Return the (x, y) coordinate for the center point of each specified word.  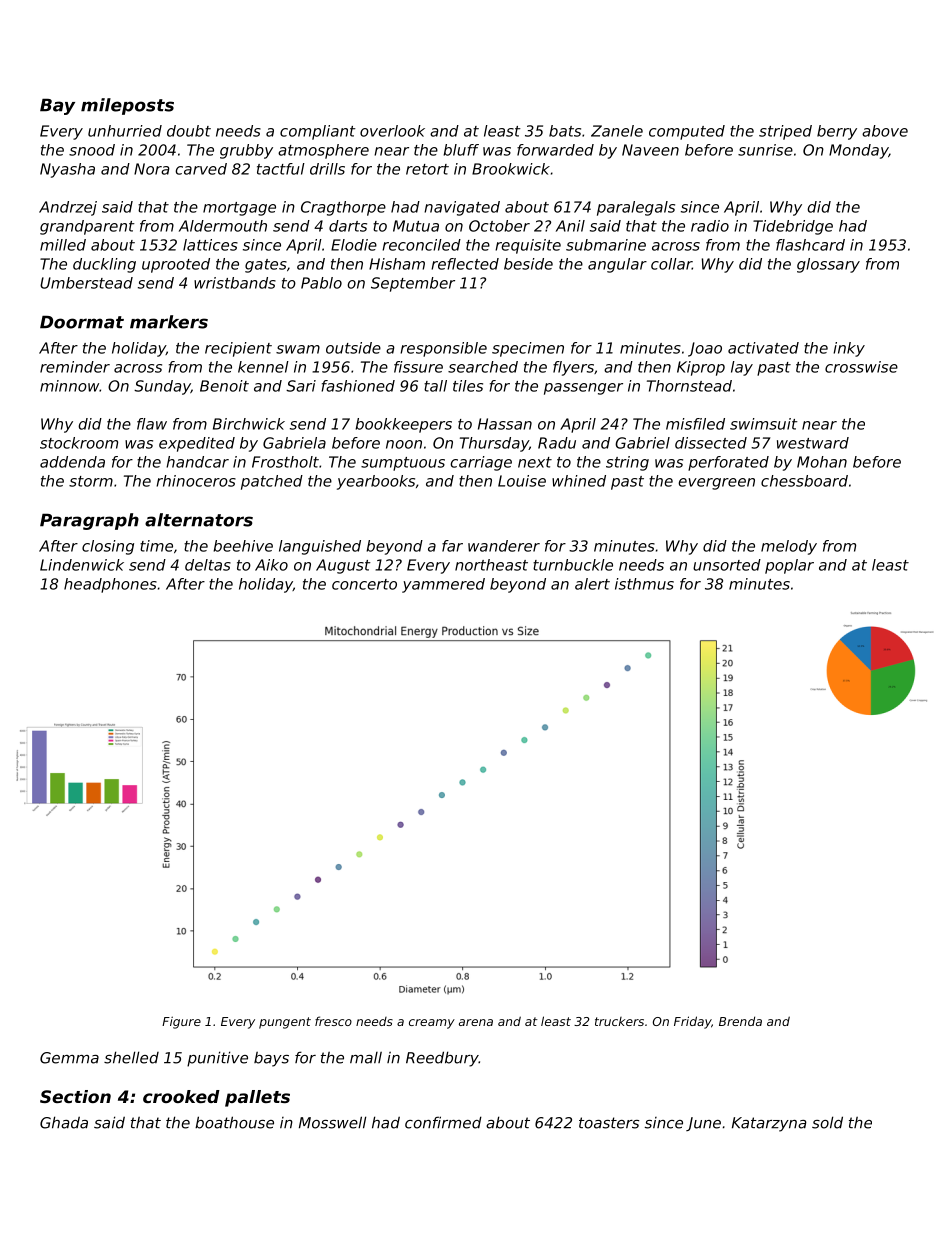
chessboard (804, 481)
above (885, 131)
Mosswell (332, 1122)
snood (92, 150)
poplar (789, 566)
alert (592, 584)
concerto (364, 584)
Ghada (64, 1122)
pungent (285, 1023)
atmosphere (323, 151)
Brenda (740, 1021)
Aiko (271, 565)
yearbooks (376, 482)
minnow (69, 386)
